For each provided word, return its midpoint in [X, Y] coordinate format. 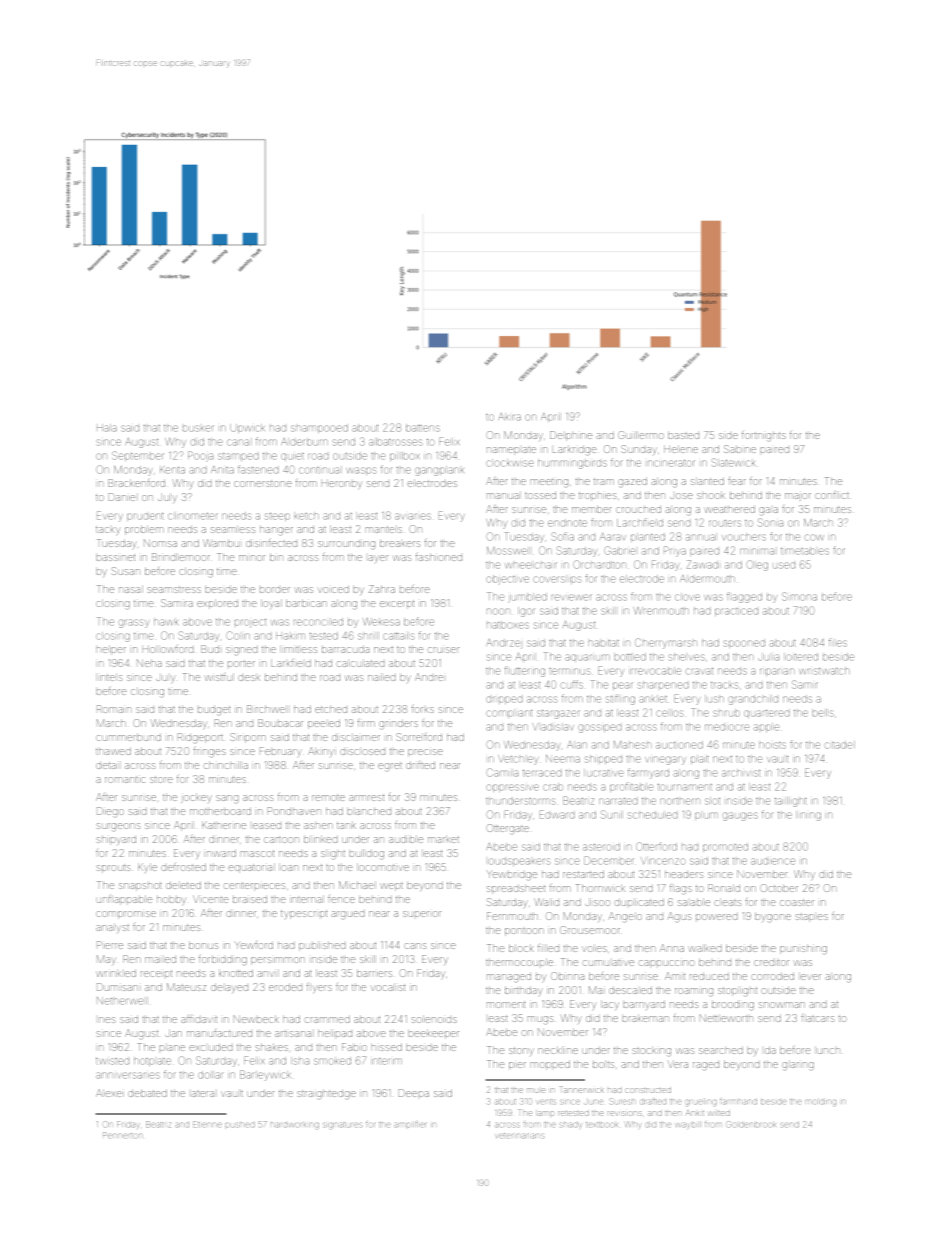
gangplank [439, 471]
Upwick [247, 428]
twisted [112, 1061]
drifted [420, 765]
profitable [631, 787]
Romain [114, 709]
